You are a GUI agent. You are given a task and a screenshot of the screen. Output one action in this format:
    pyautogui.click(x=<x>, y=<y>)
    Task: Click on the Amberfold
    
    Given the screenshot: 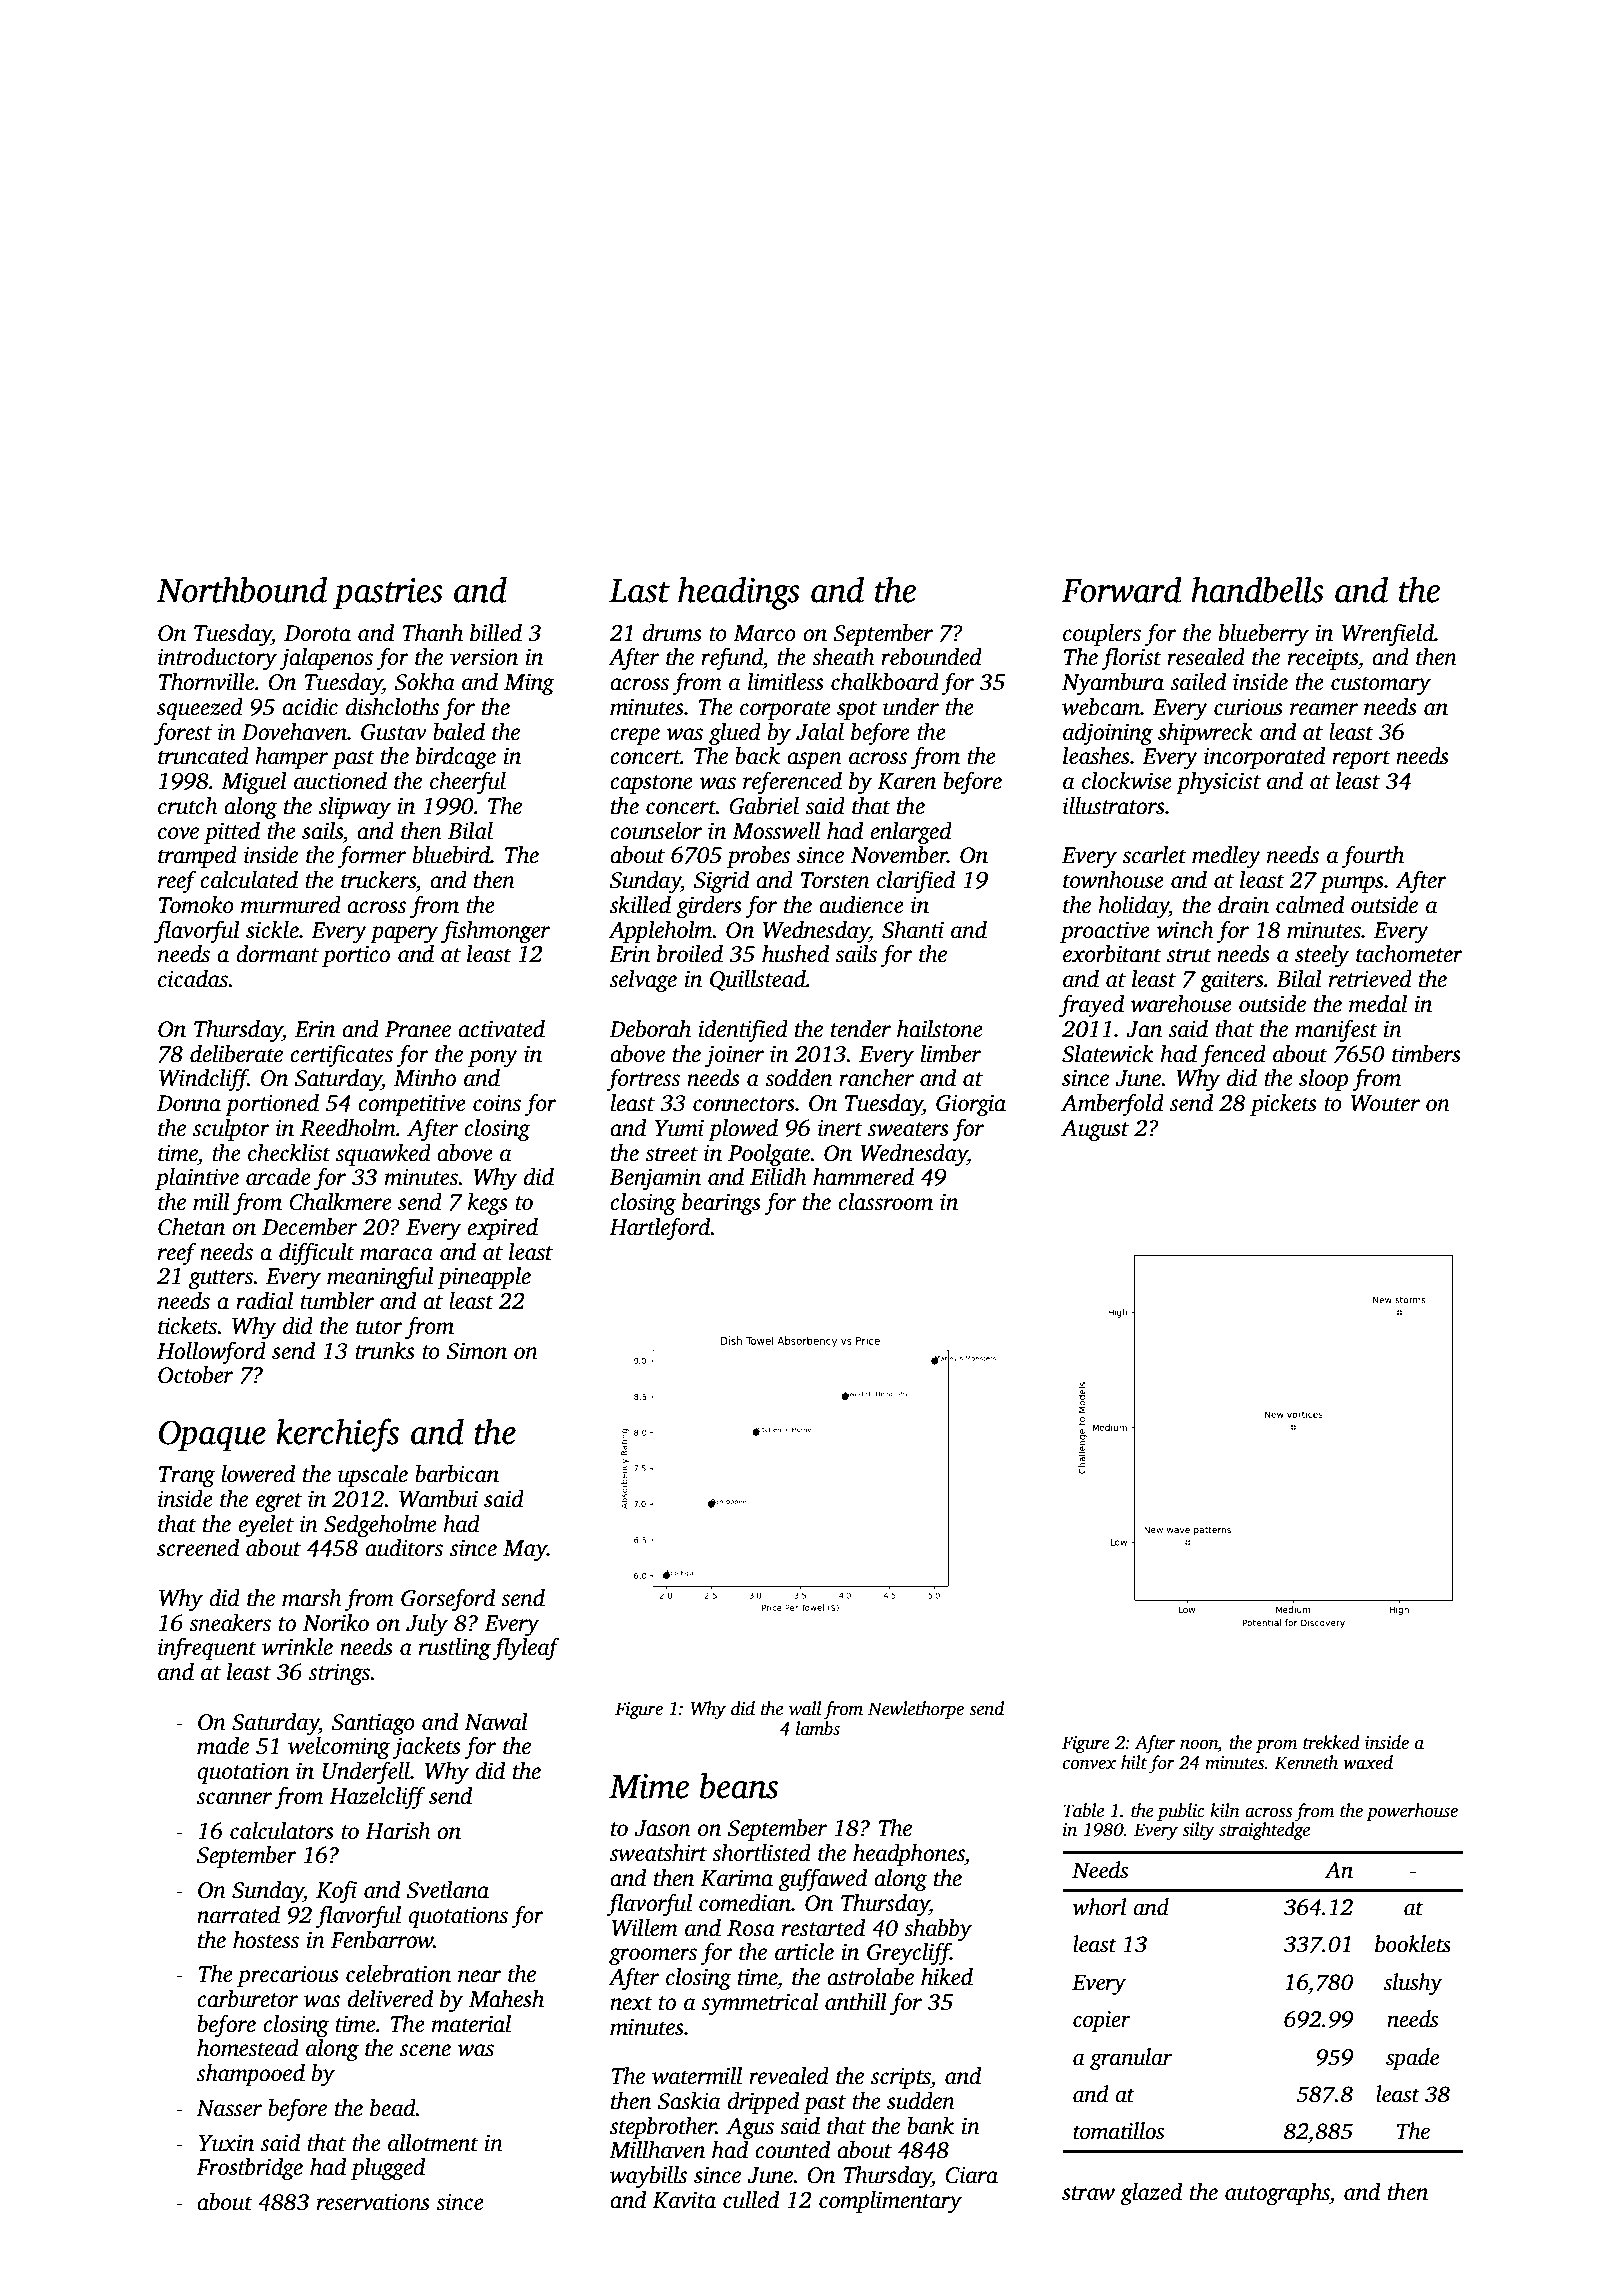 What is the action you would take?
    pyautogui.click(x=1112, y=1104)
